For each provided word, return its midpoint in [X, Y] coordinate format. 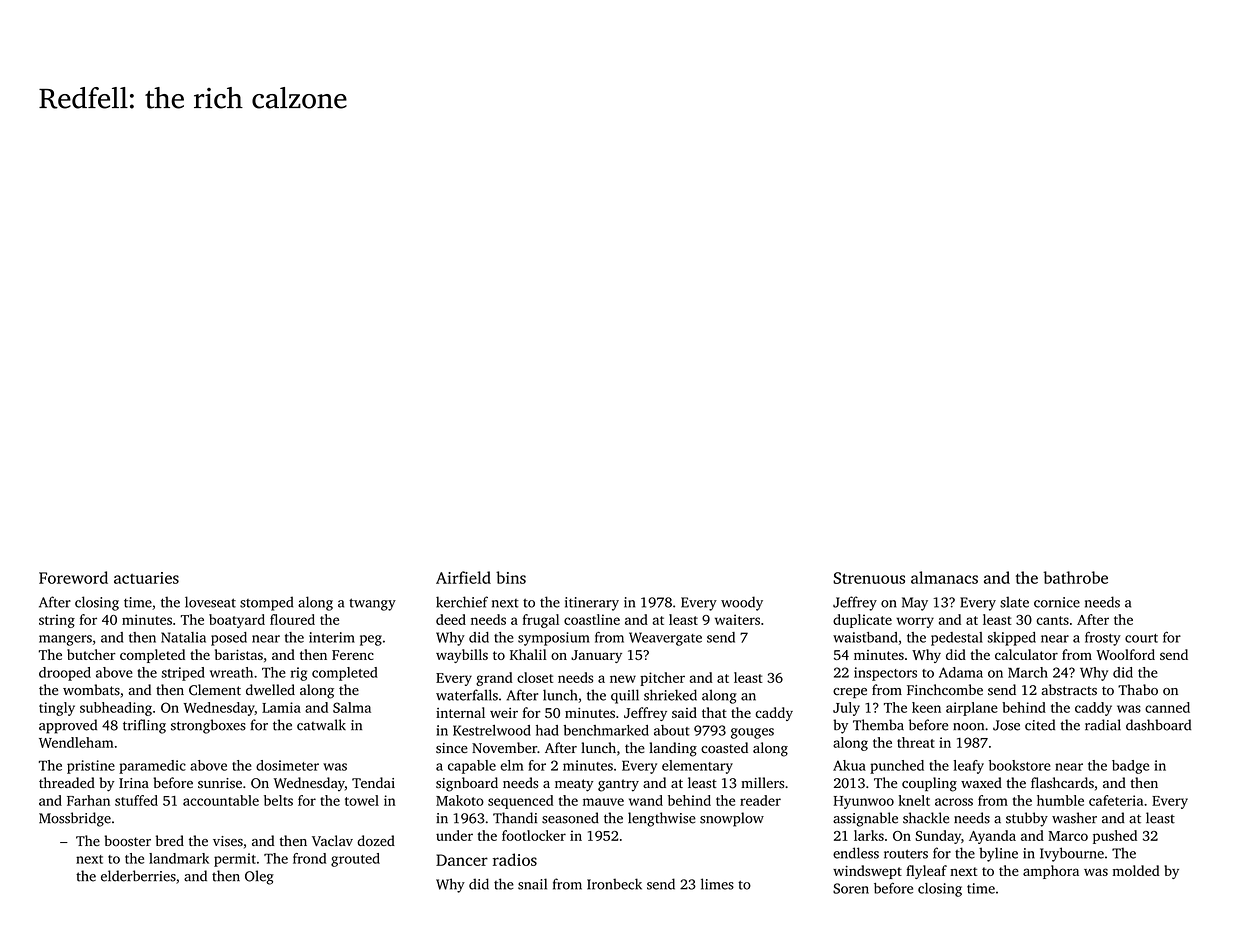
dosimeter [287, 765]
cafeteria [1116, 800]
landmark [179, 858]
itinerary [592, 604]
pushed [1115, 837]
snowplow [732, 819]
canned [1167, 707]
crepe [850, 693]
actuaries [146, 578]
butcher [91, 654]
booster [127, 841]
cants [1052, 620]
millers [762, 783]
